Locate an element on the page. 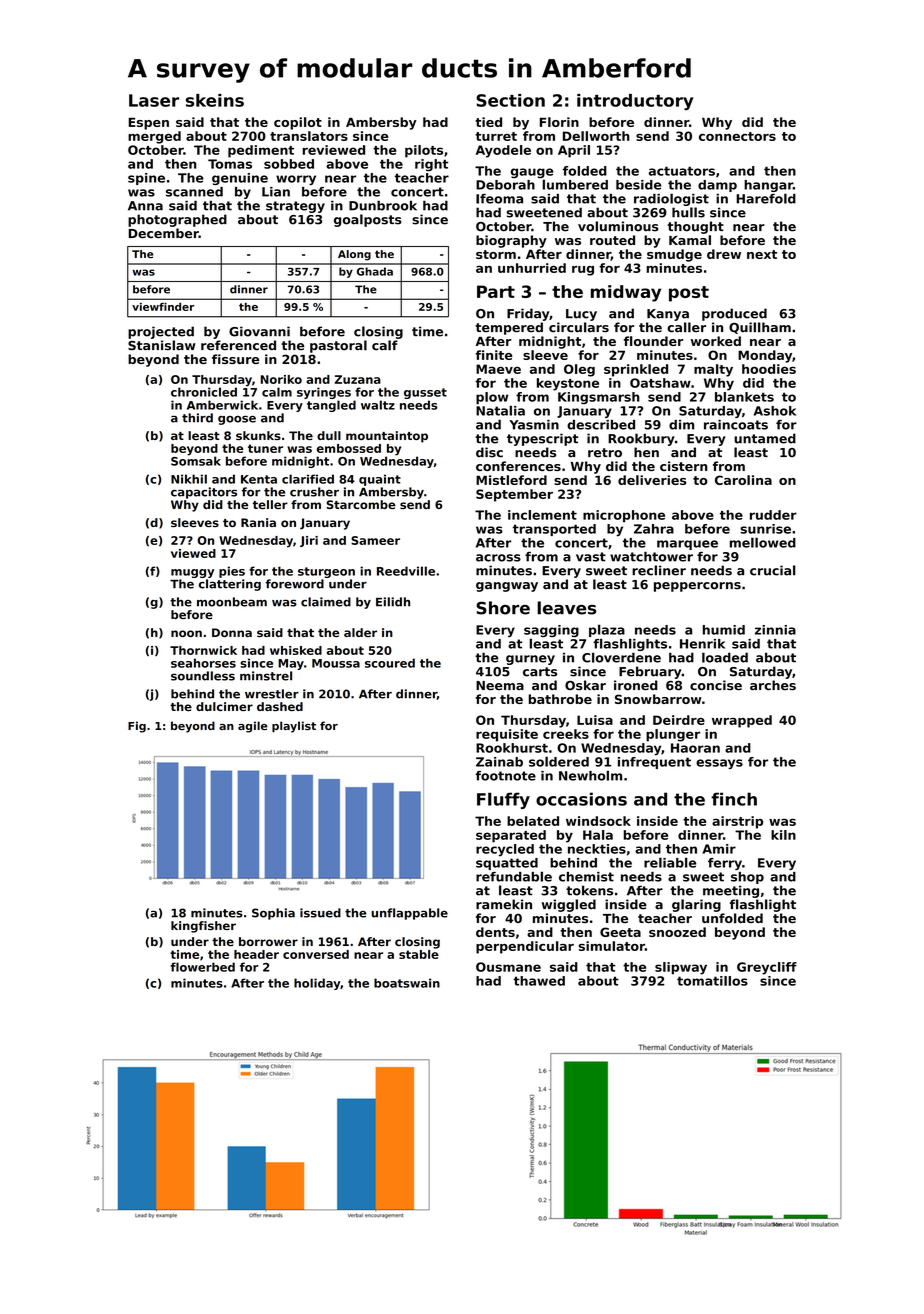 Image resolution: width=924 pixels, height=1314 pixels. flowerbed is located at coordinates (203, 967).
